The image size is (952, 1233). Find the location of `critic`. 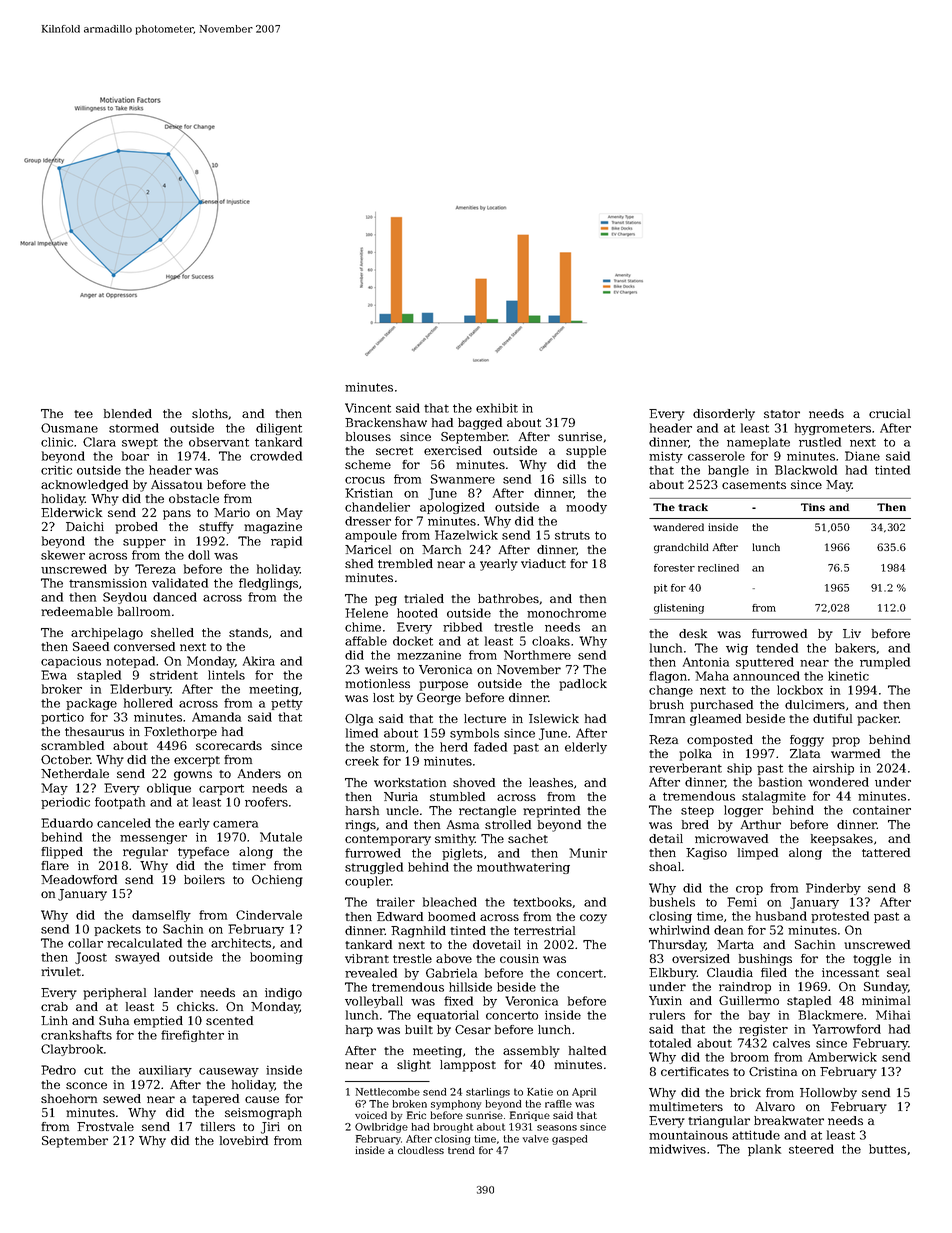

critic is located at coordinates (56, 470).
